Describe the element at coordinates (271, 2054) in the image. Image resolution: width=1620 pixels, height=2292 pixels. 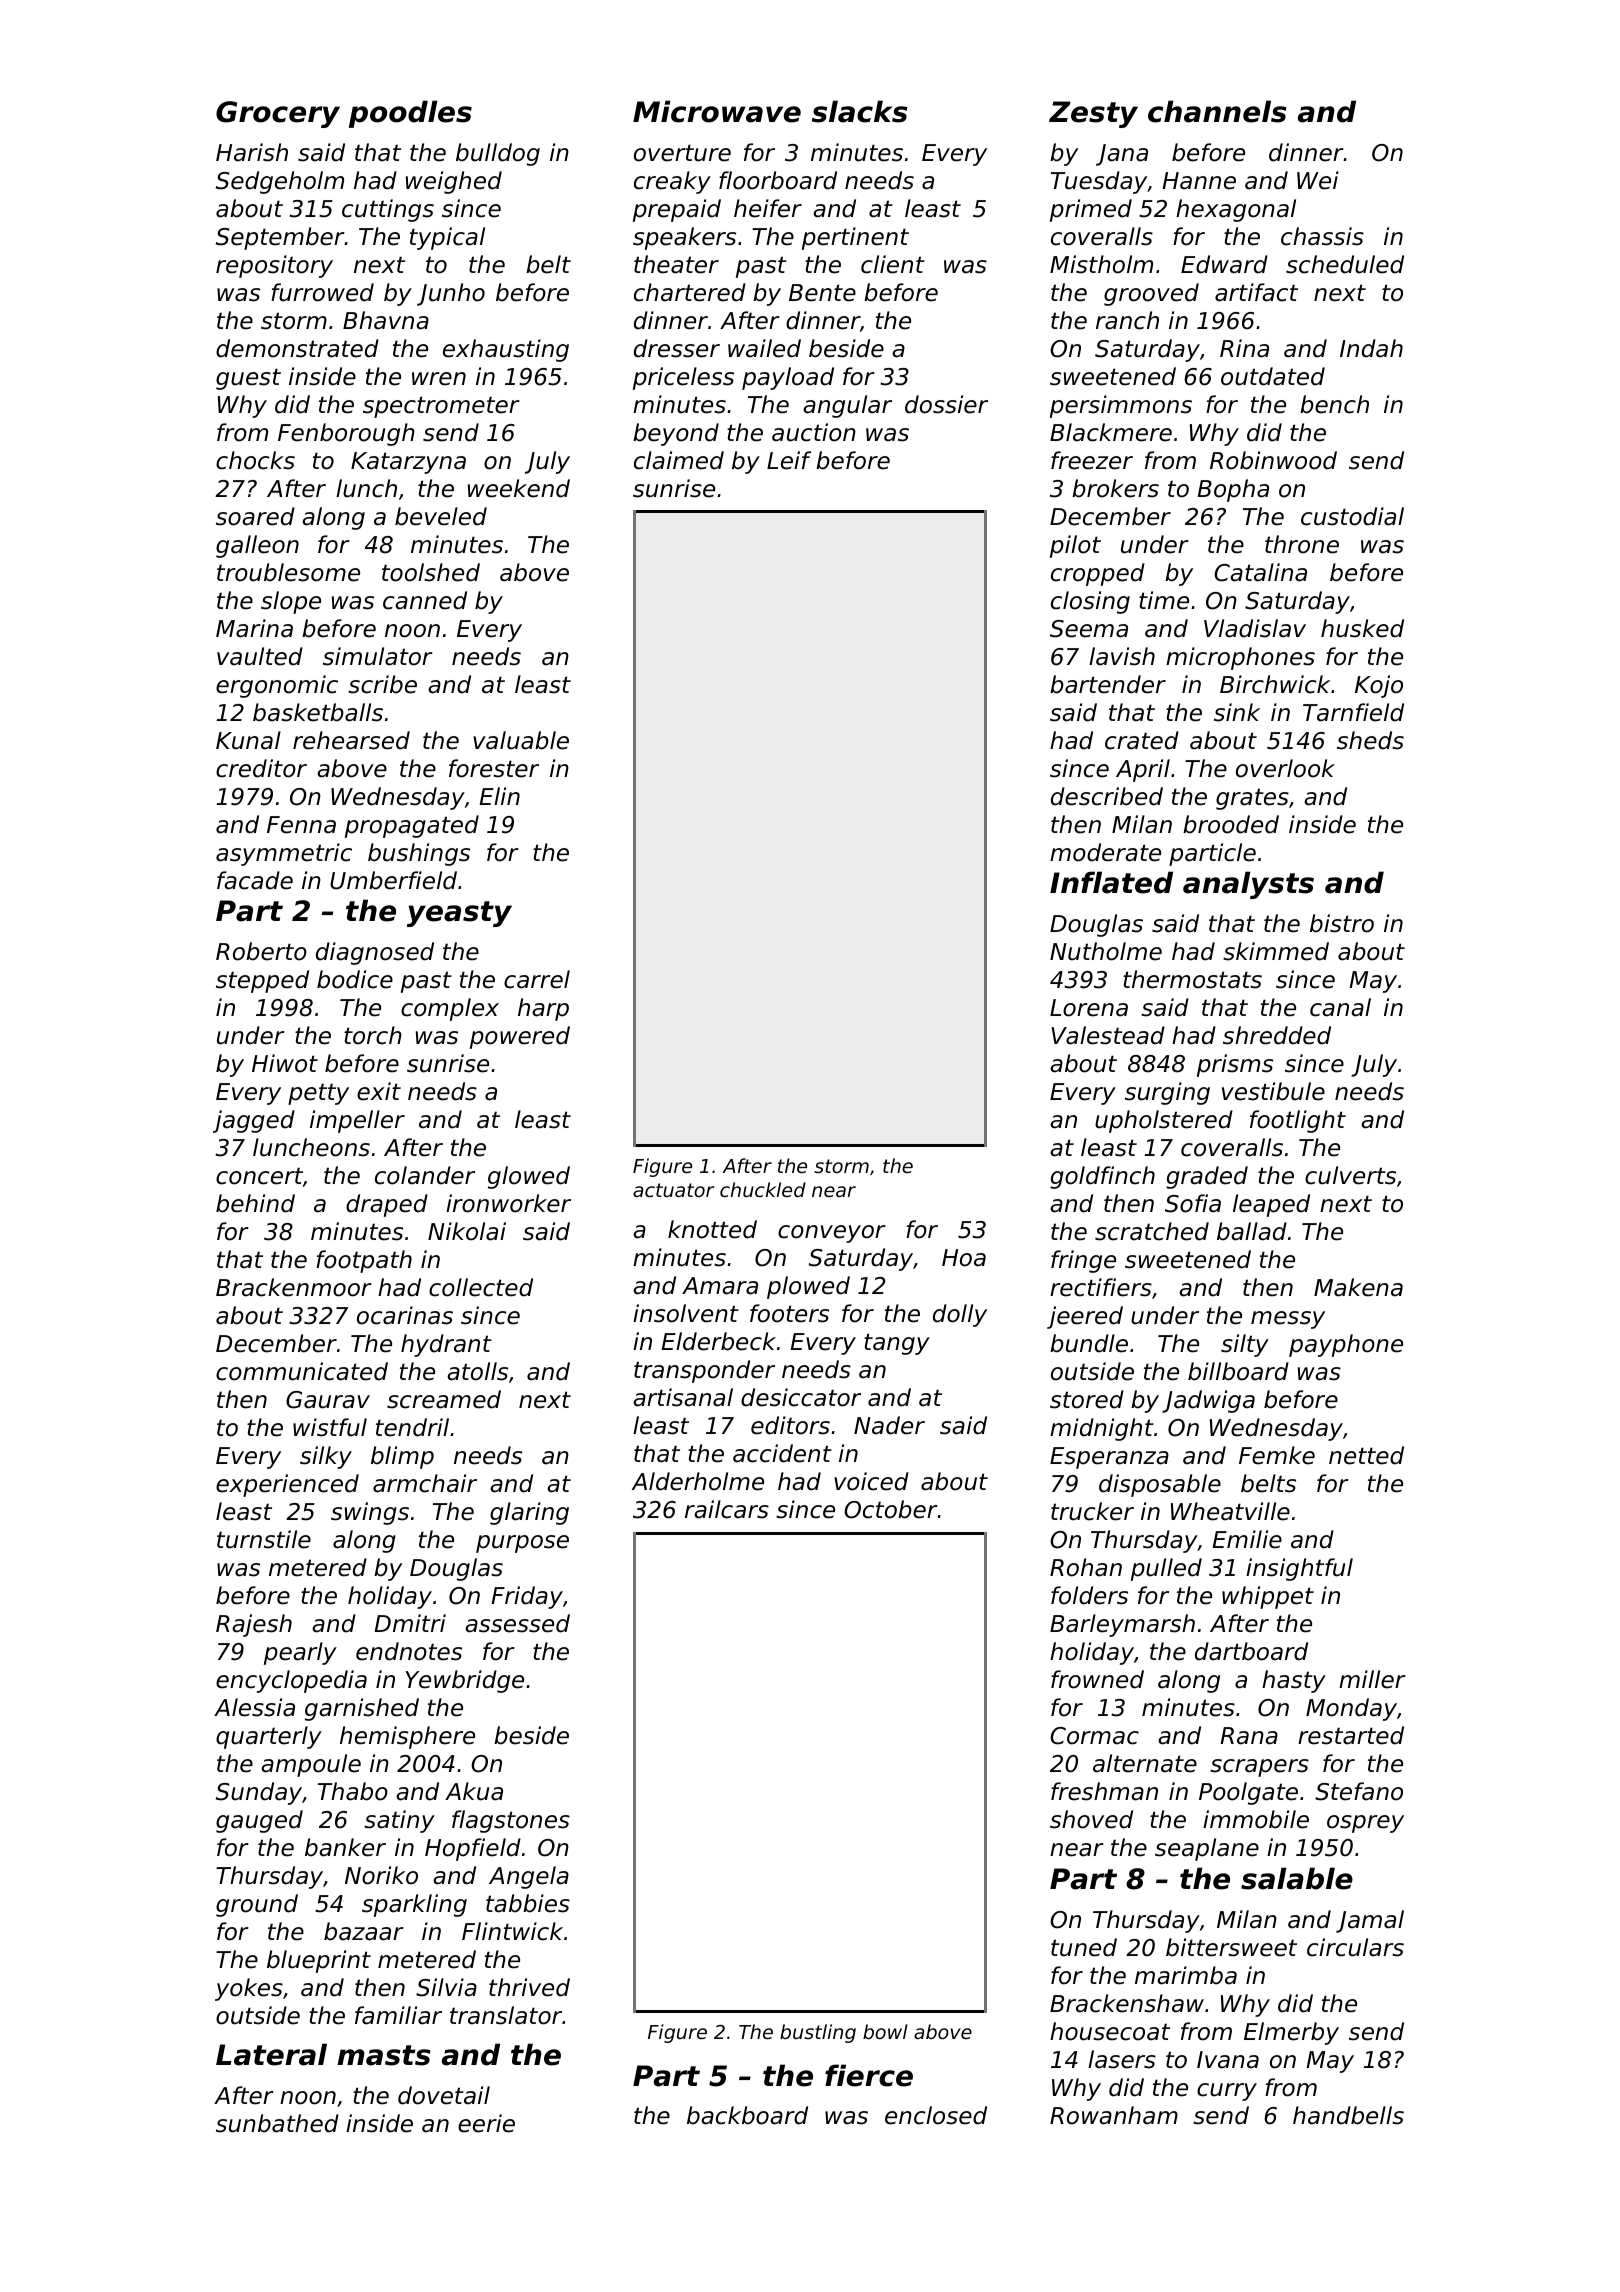
I see `Lateral` at that location.
